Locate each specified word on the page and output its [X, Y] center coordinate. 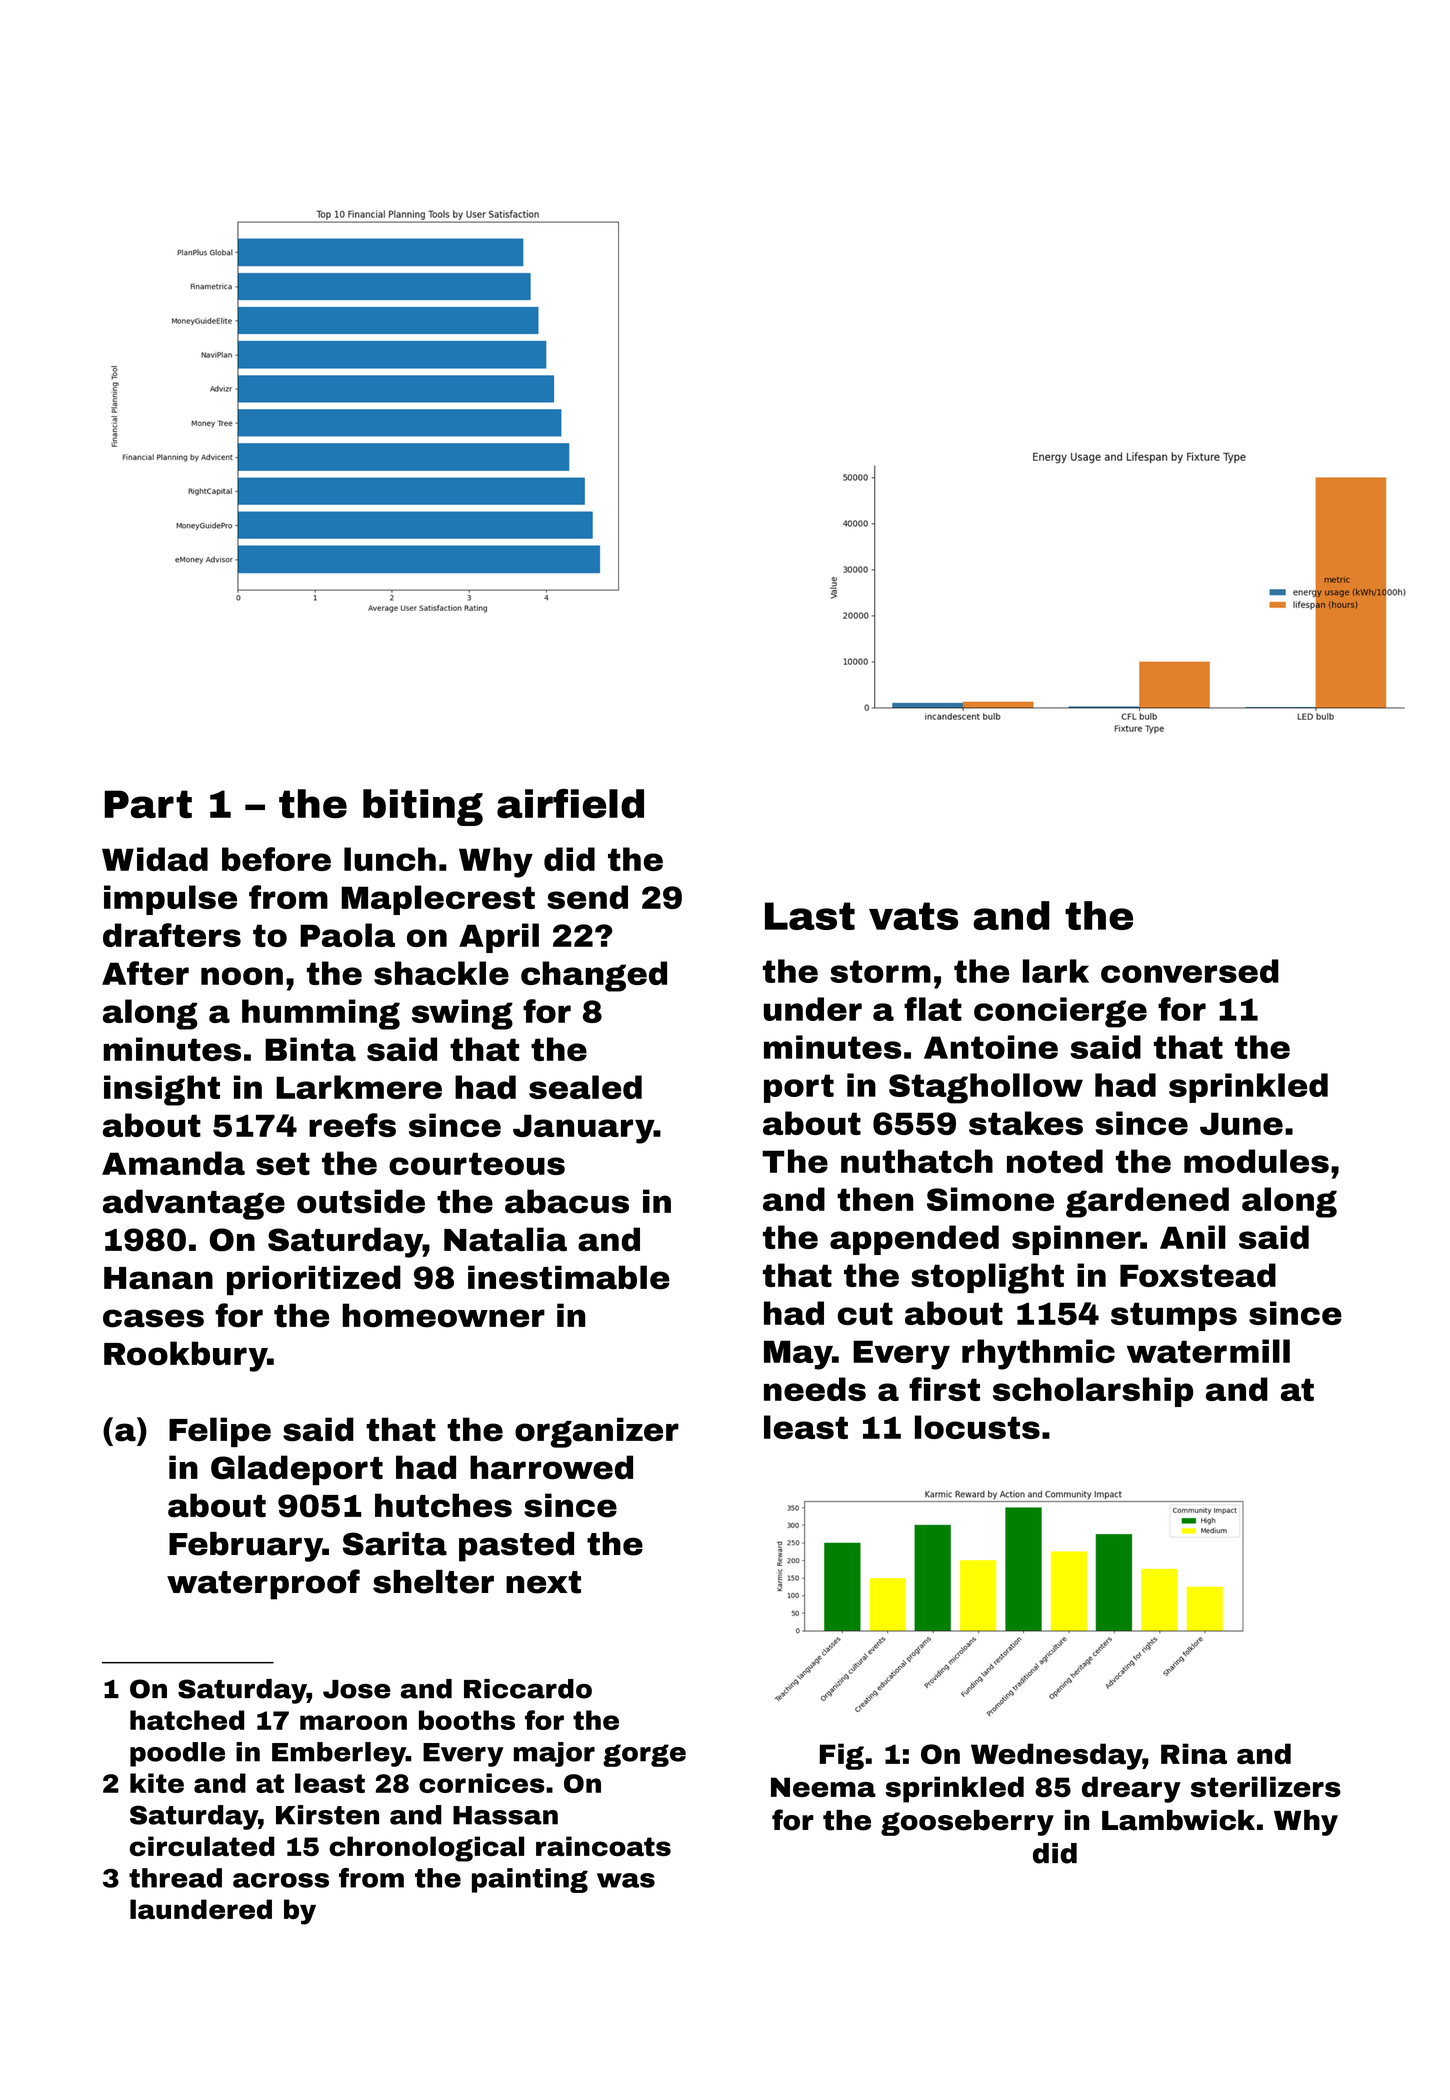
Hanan [158, 1278]
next [543, 1582]
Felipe [220, 1432]
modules [1256, 1161]
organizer [597, 1432]
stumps [1174, 1316]
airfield [570, 803]
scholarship [1093, 1392]
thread [175, 1878]
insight [162, 1090]
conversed [1190, 971]
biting [423, 807]
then [875, 1199]
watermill [1208, 1351]
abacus [567, 1201]
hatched [187, 1720]
